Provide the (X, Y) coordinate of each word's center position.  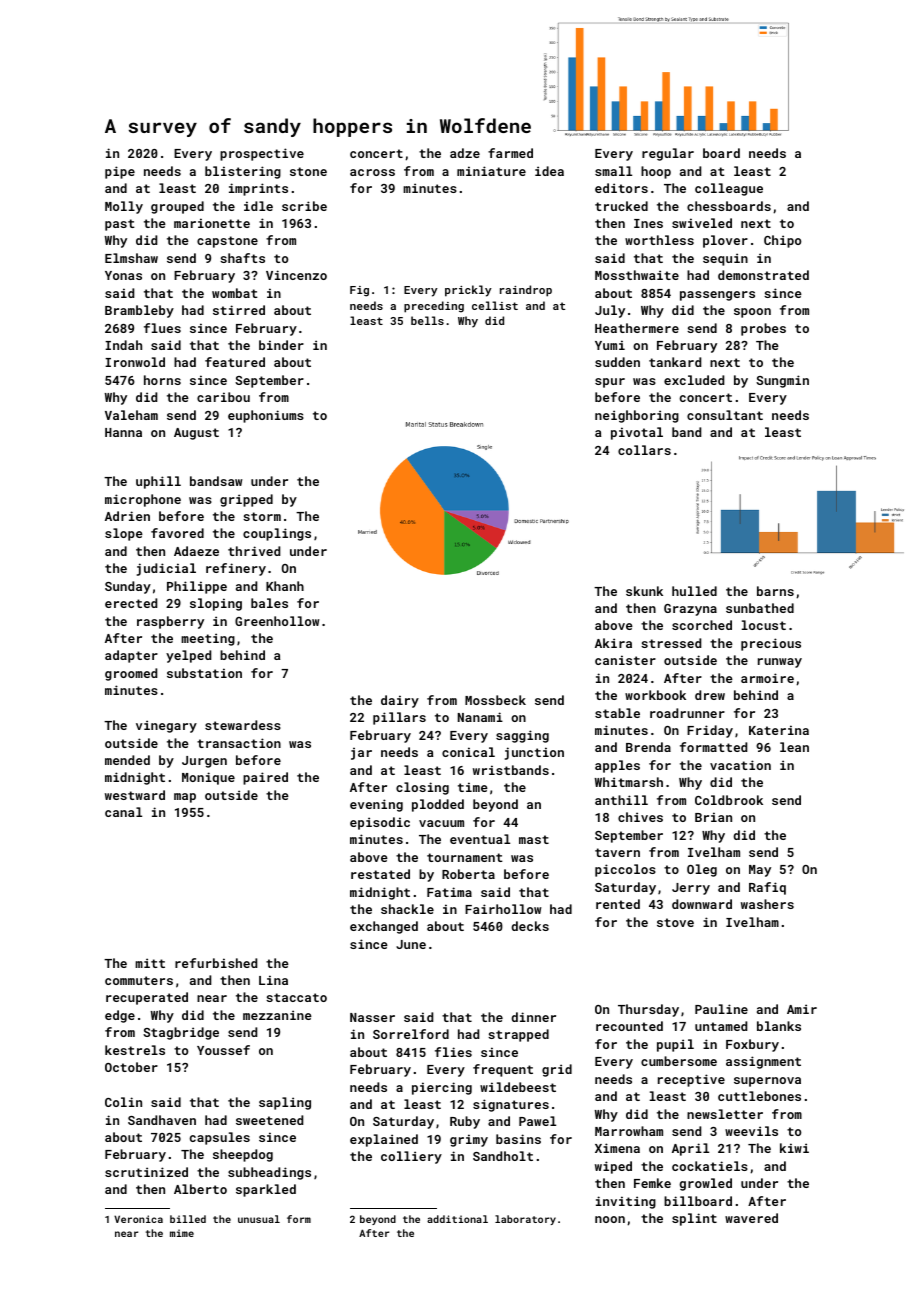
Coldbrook (729, 800)
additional (457, 1219)
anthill (621, 800)
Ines (648, 223)
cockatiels (710, 1166)
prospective (262, 154)
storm (262, 516)
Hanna (123, 432)
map (185, 798)
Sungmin (782, 381)
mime (182, 1233)
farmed (510, 153)
